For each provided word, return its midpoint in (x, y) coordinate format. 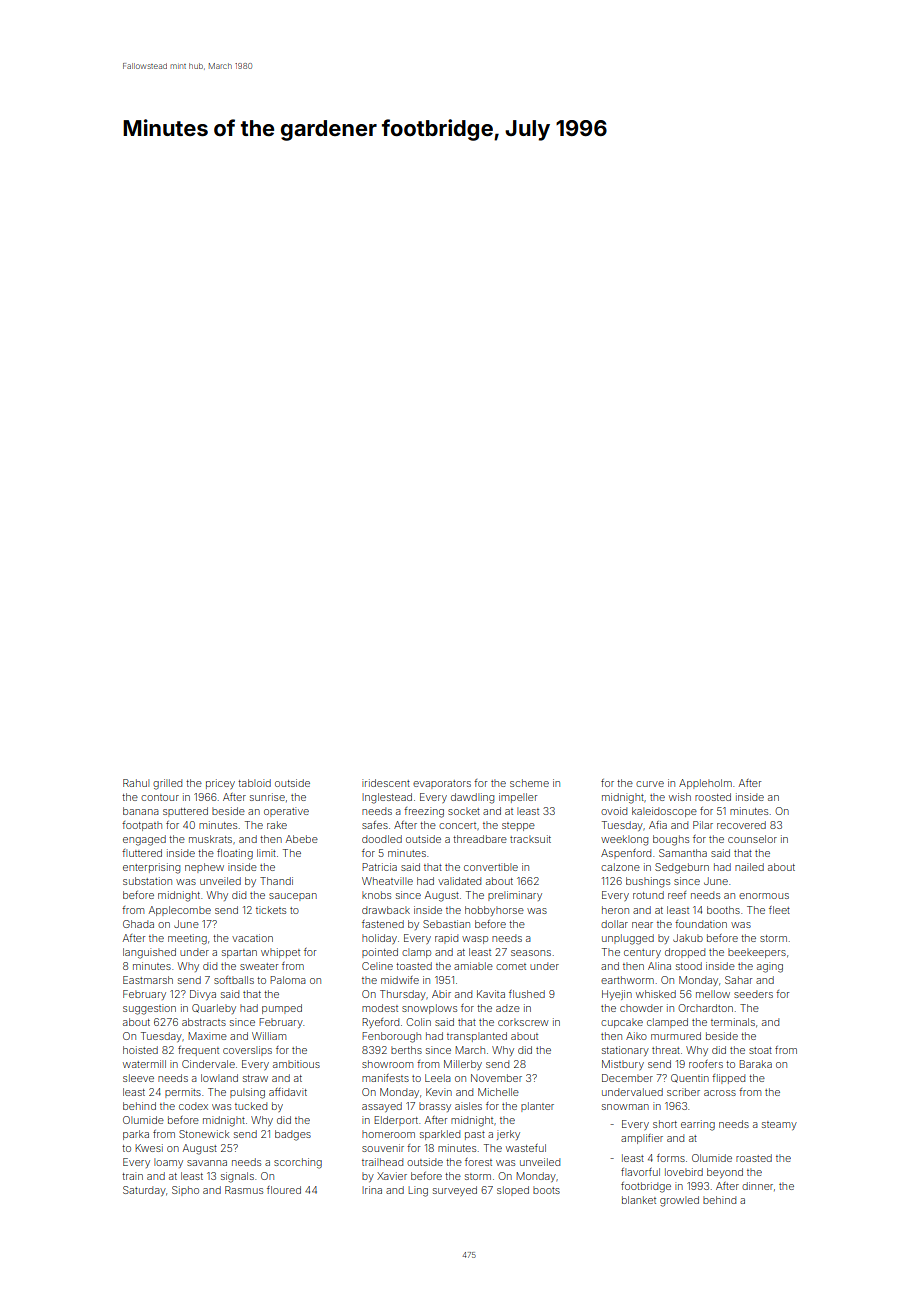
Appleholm (705, 784)
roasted (754, 1158)
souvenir (383, 1148)
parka (136, 1135)
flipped (728, 1079)
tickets (271, 910)
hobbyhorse (494, 911)
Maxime (207, 1036)
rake (277, 825)
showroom (387, 1064)
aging (770, 967)
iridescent (386, 783)
